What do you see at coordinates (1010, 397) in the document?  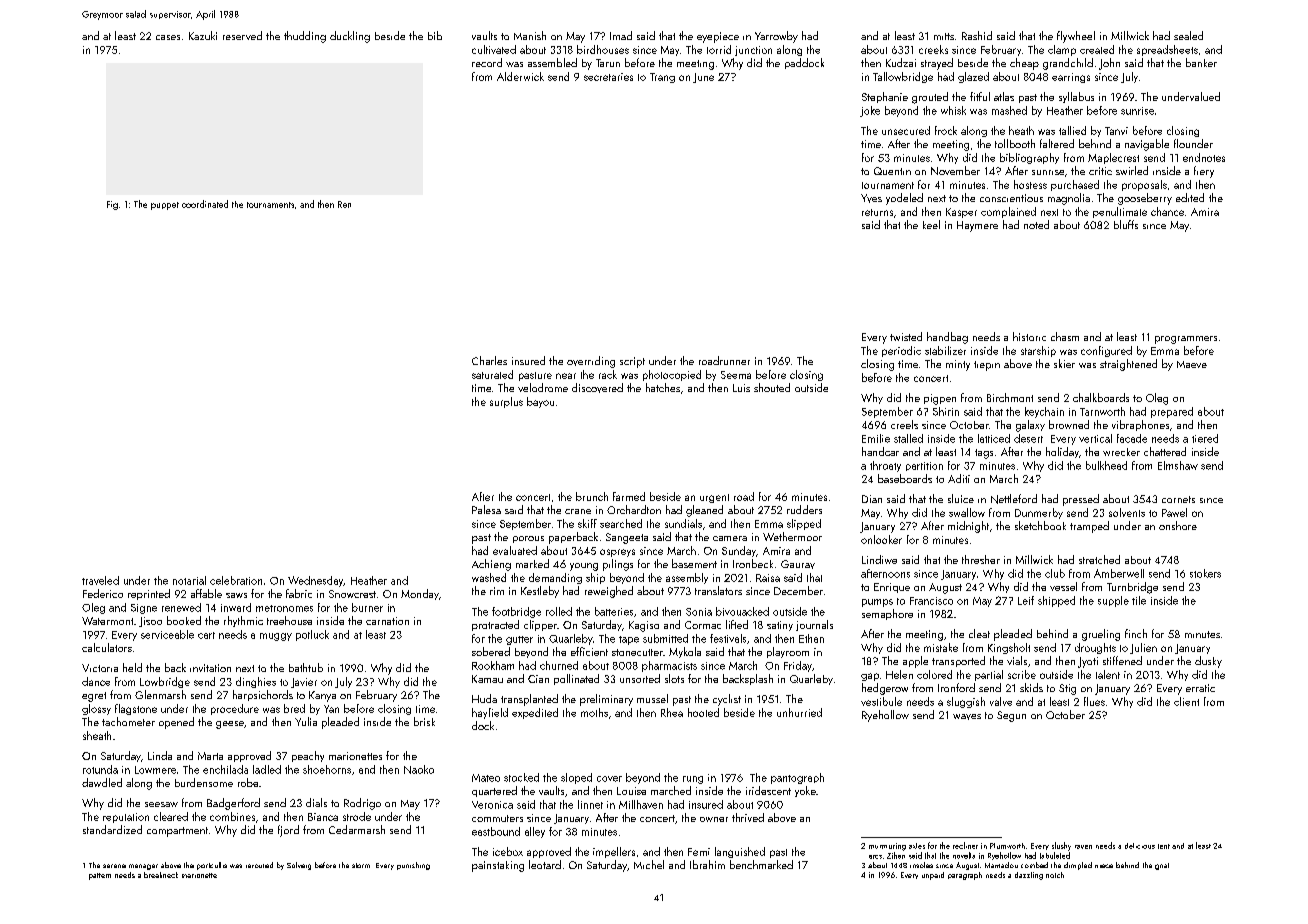 I see `Birchmont` at bounding box center [1010, 397].
